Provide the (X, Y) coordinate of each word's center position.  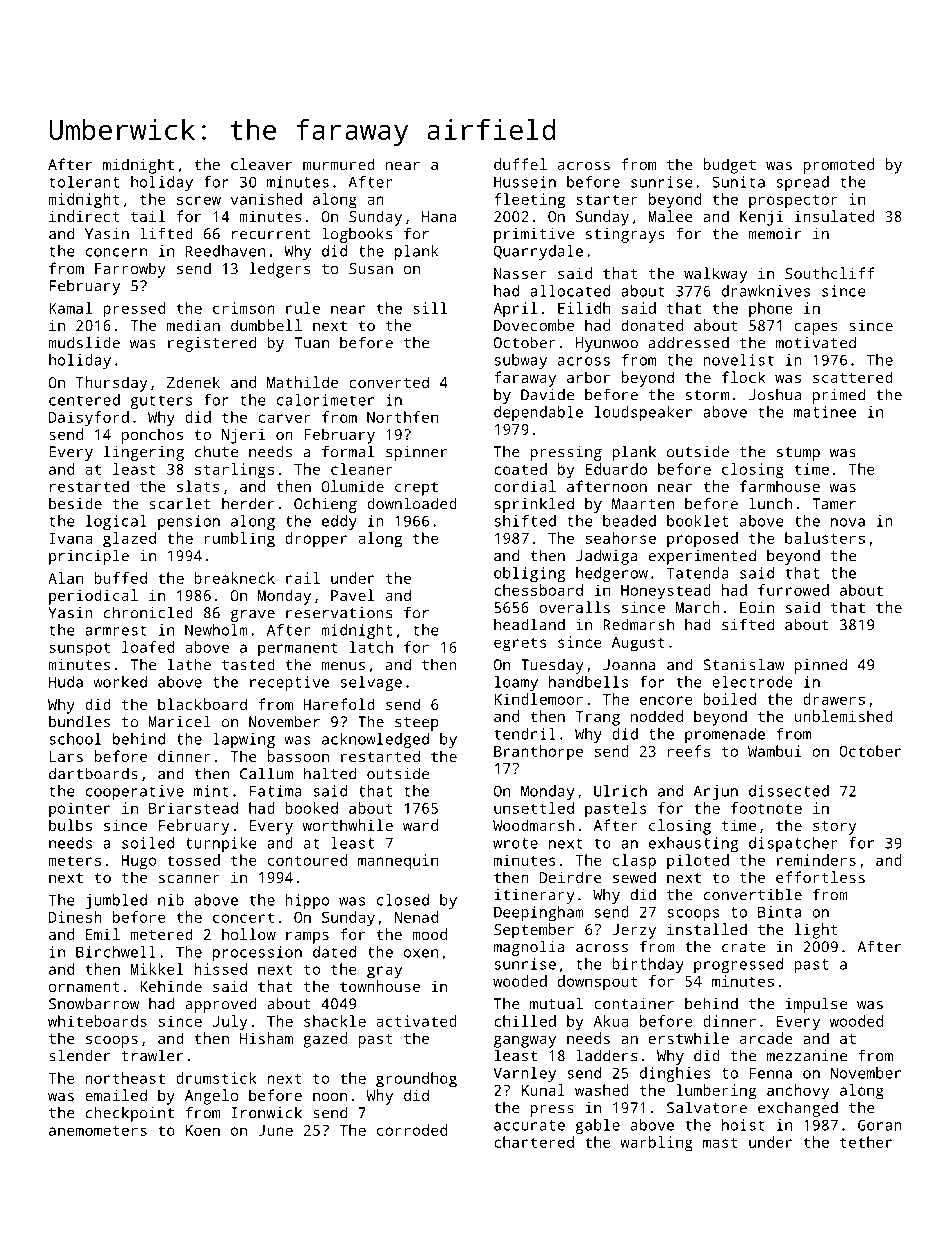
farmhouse (780, 486)
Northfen (402, 417)
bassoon (298, 756)
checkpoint (130, 1114)
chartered (534, 1142)
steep (417, 724)
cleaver (261, 164)
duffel (520, 164)
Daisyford (89, 419)
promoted (838, 166)
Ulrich (620, 791)
